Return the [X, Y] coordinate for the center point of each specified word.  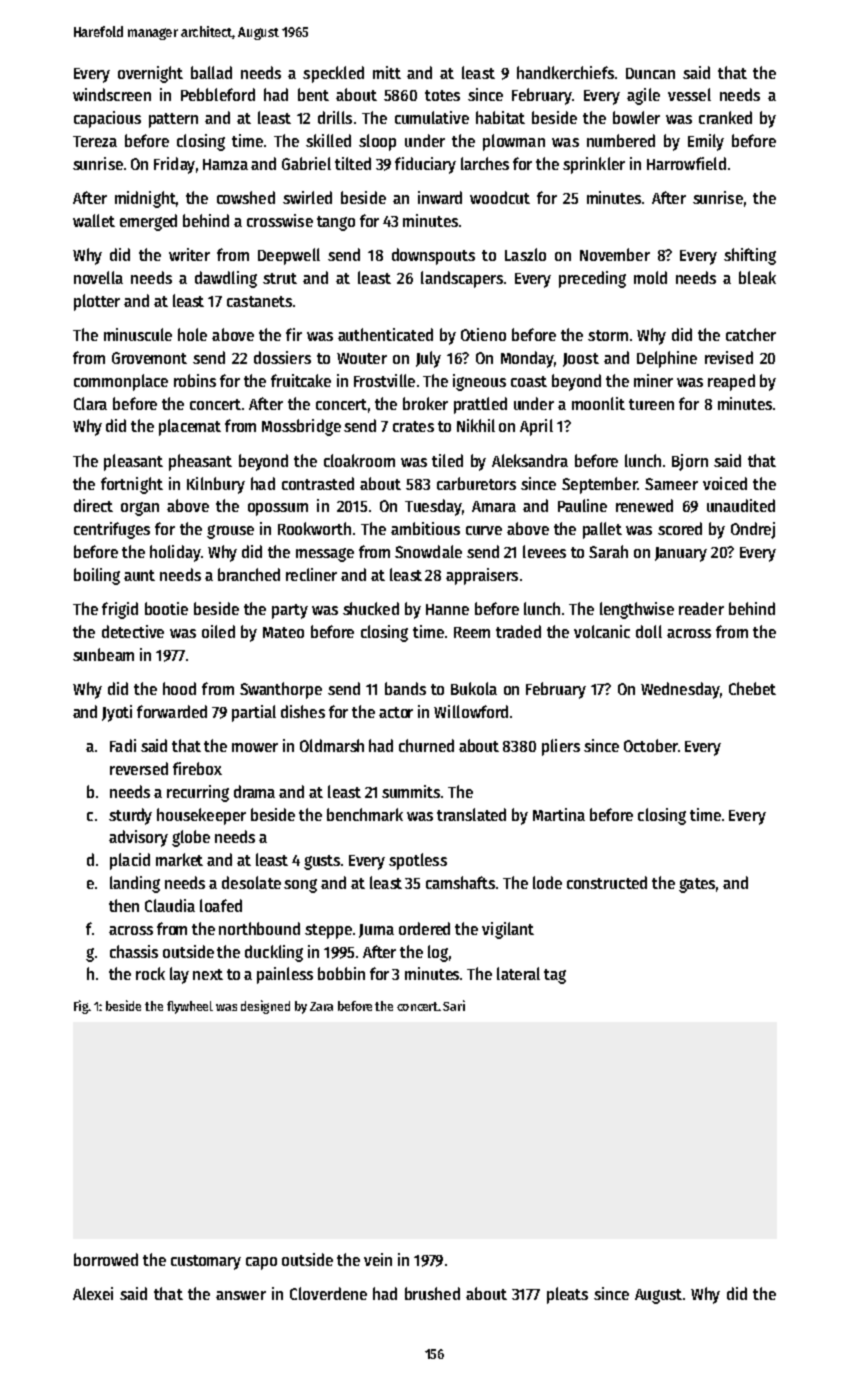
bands [405, 688]
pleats [567, 1295]
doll [649, 631]
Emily [706, 142]
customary [206, 1262]
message [325, 555]
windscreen [112, 94]
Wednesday [680, 690]
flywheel [190, 1007]
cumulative [432, 117]
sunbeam [103, 654]
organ [140, 509]
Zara [321, 1006]
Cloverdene [328, 1293]
